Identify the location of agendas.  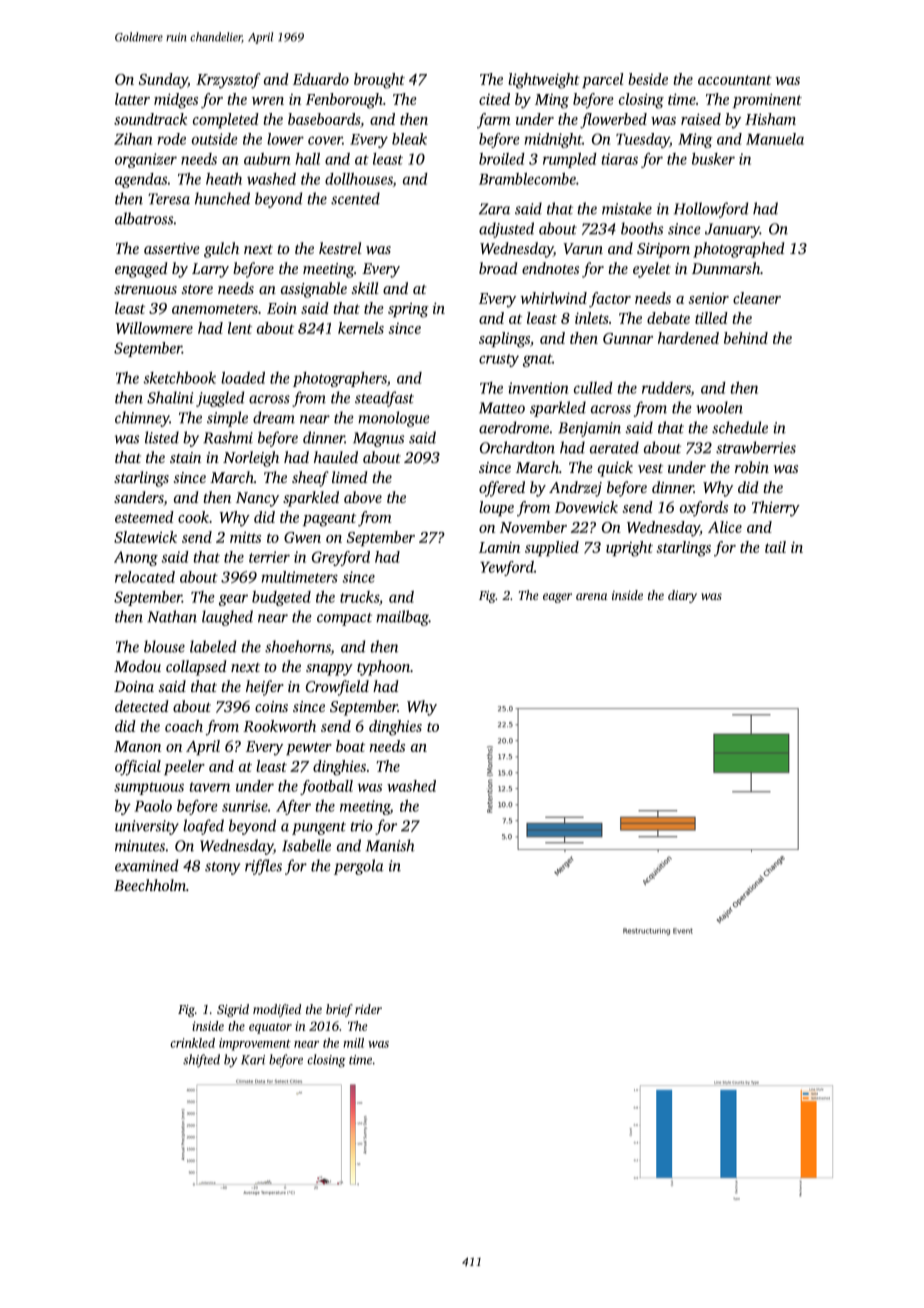
(141, 180).
